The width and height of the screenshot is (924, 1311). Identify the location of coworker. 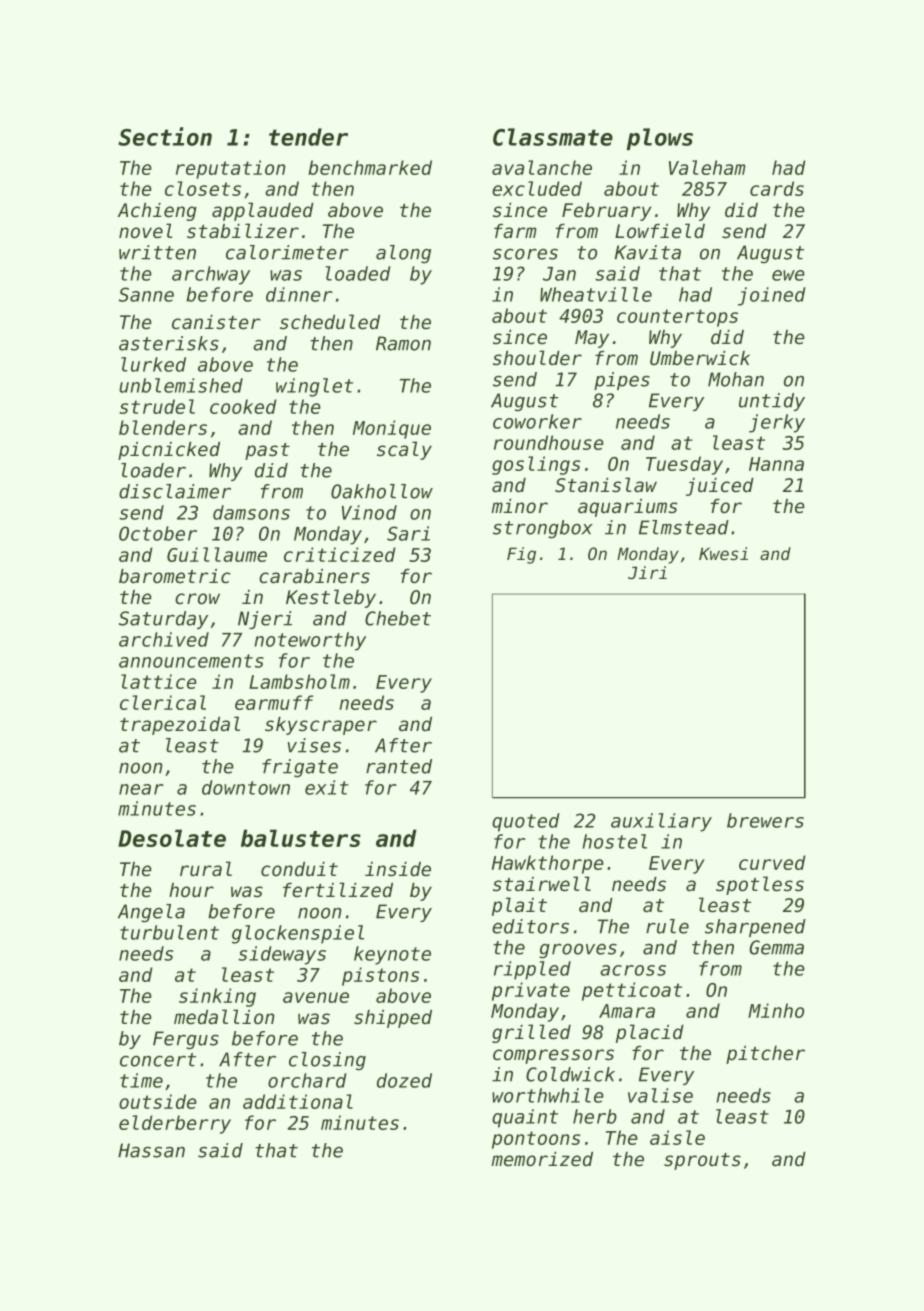
(537, 421).
